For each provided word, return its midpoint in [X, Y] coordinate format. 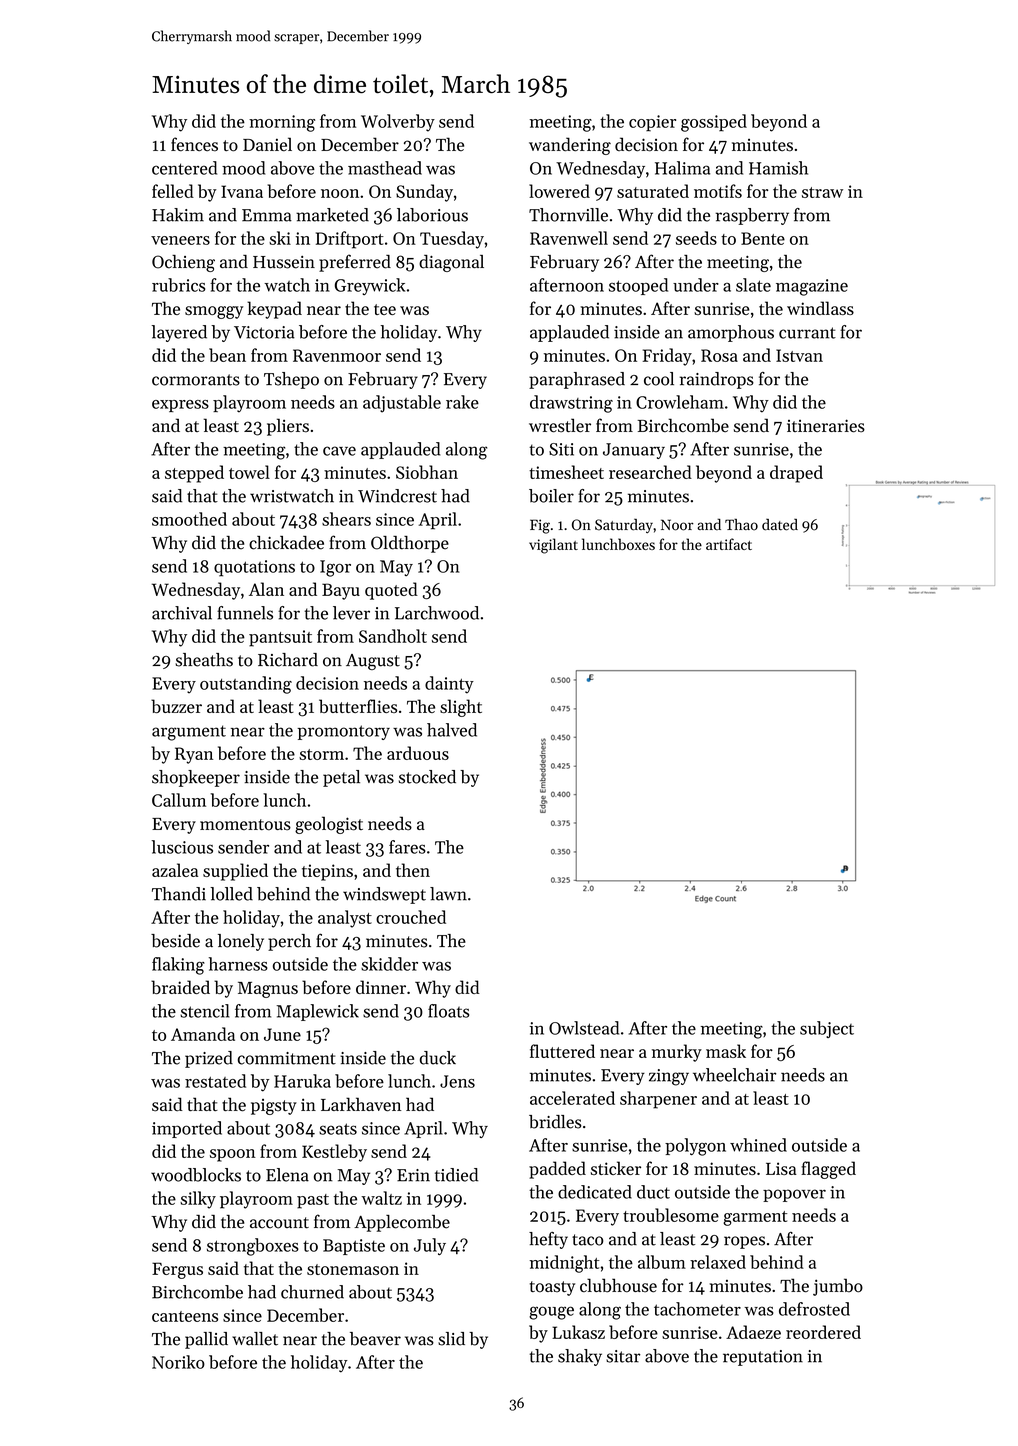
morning [282, 123]
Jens [457, 1081]
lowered [559, 191]
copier [652, 123]
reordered [823, 1332]
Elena [287, 1175]
